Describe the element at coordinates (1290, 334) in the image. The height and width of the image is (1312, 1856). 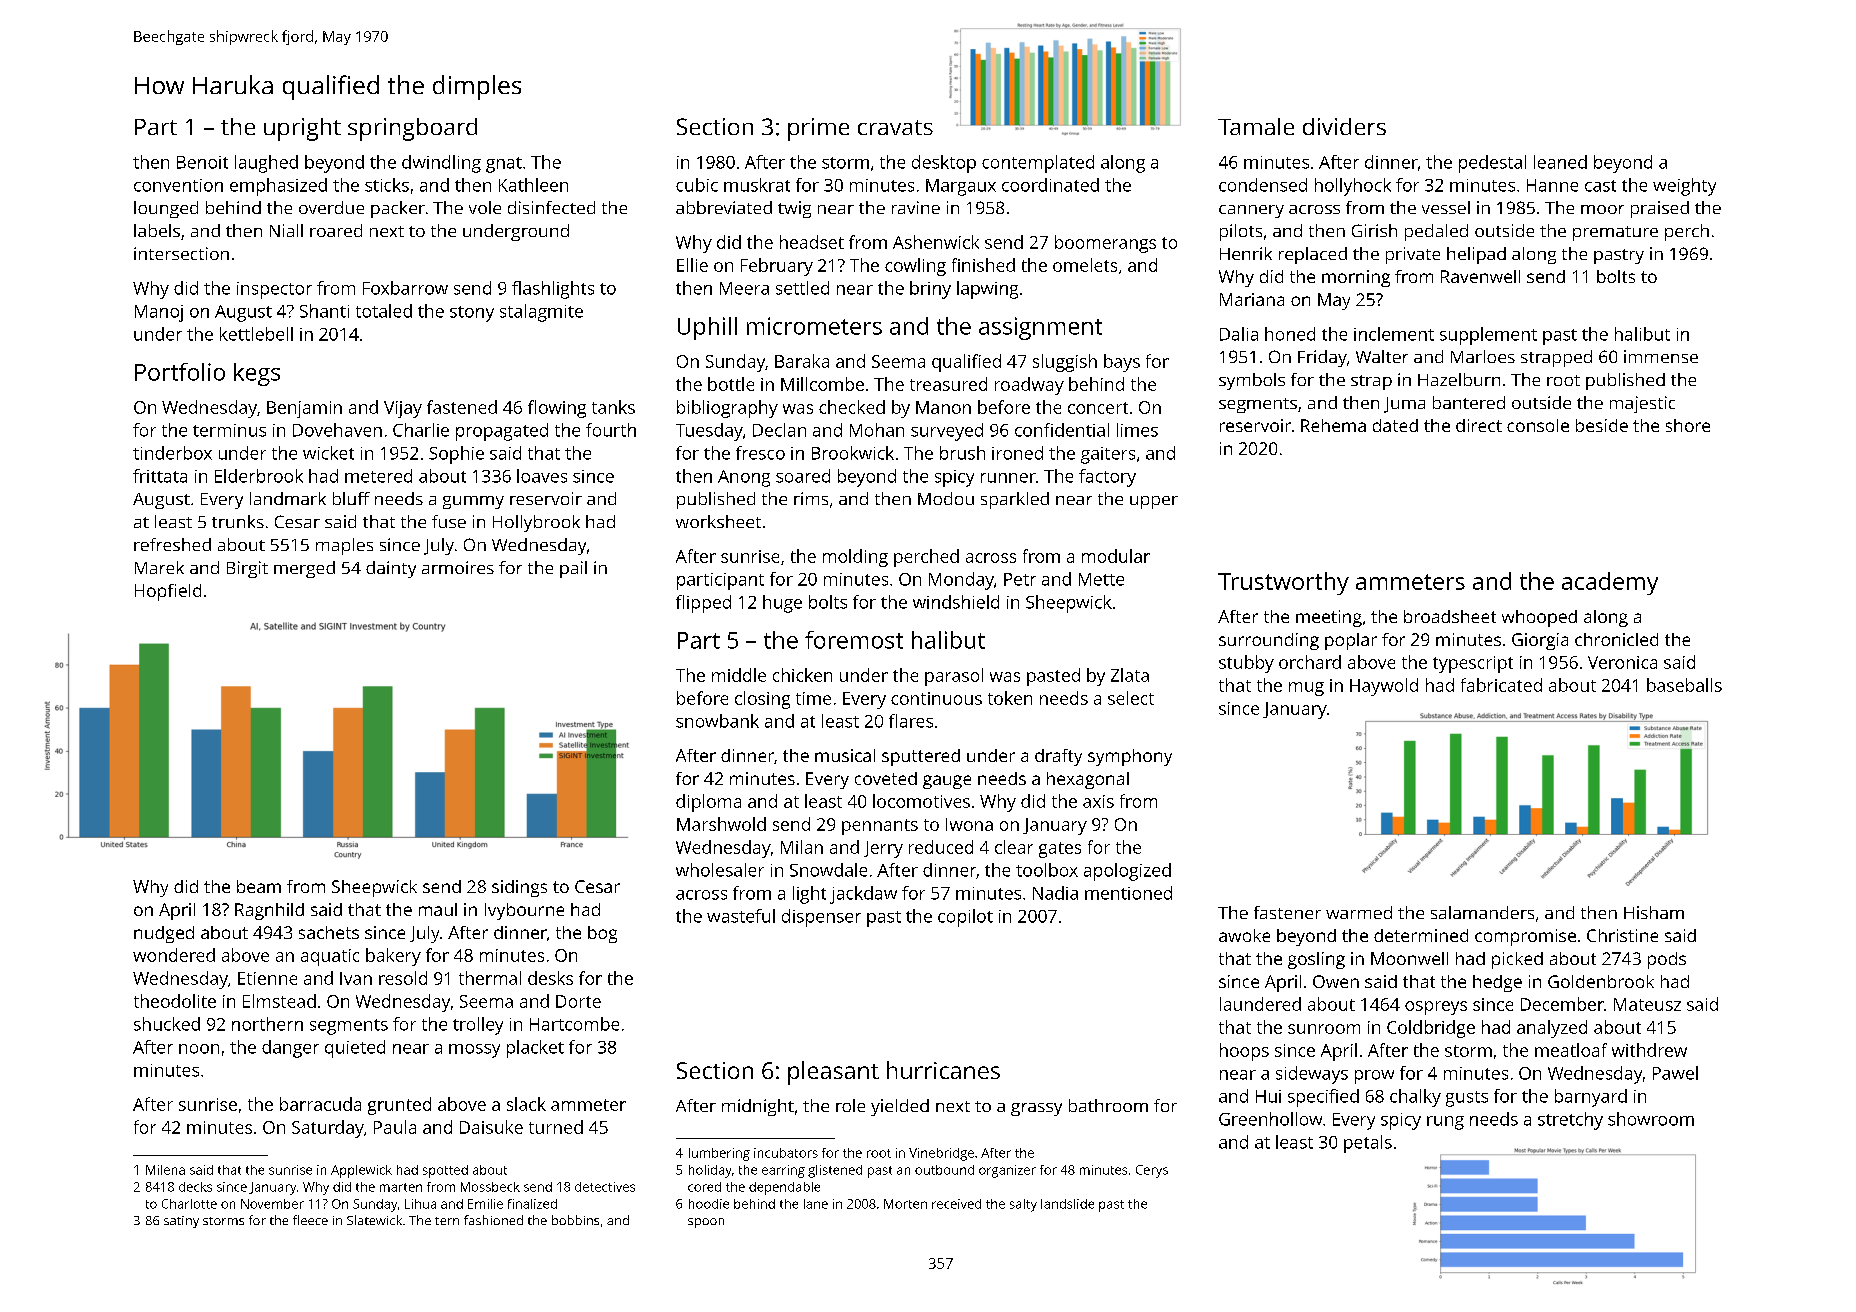
I see `honed` at that location.
